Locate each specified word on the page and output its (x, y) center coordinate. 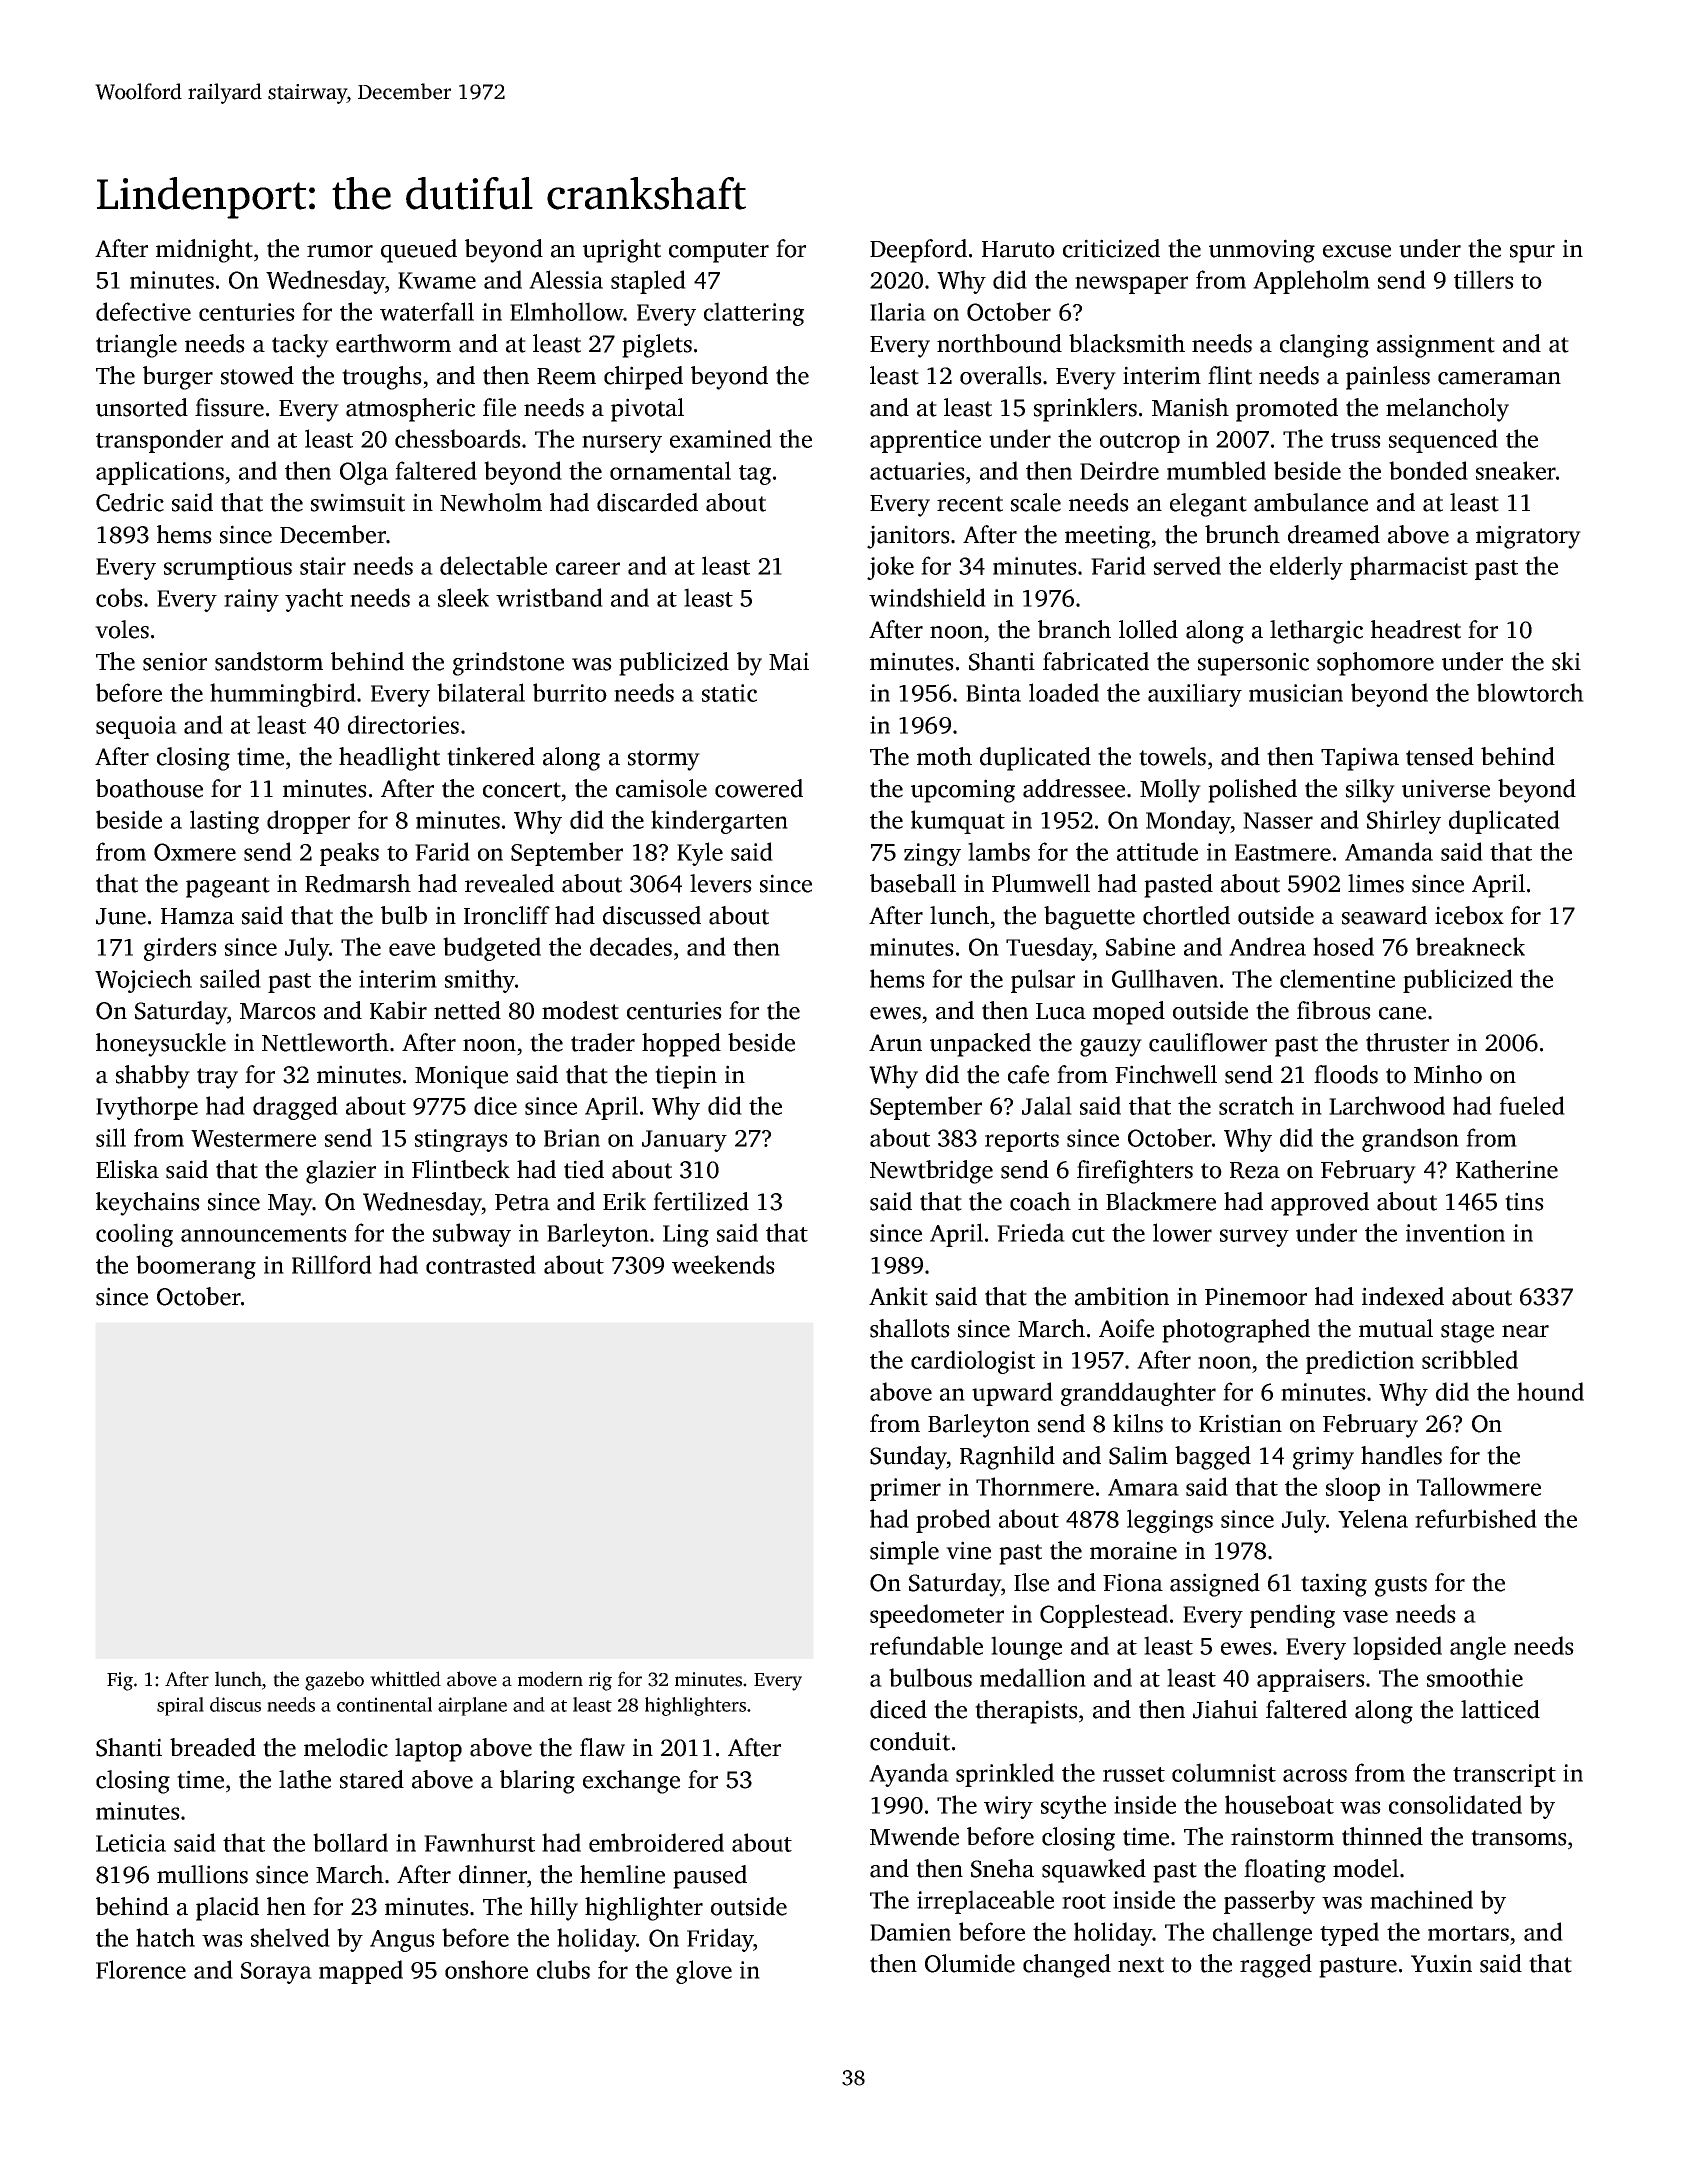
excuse (1357, 251)
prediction (1360, 1362)
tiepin (686, 1077)
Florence (141, 1969)
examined (721, 438)
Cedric (130, 502)
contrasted (481, 1264)
